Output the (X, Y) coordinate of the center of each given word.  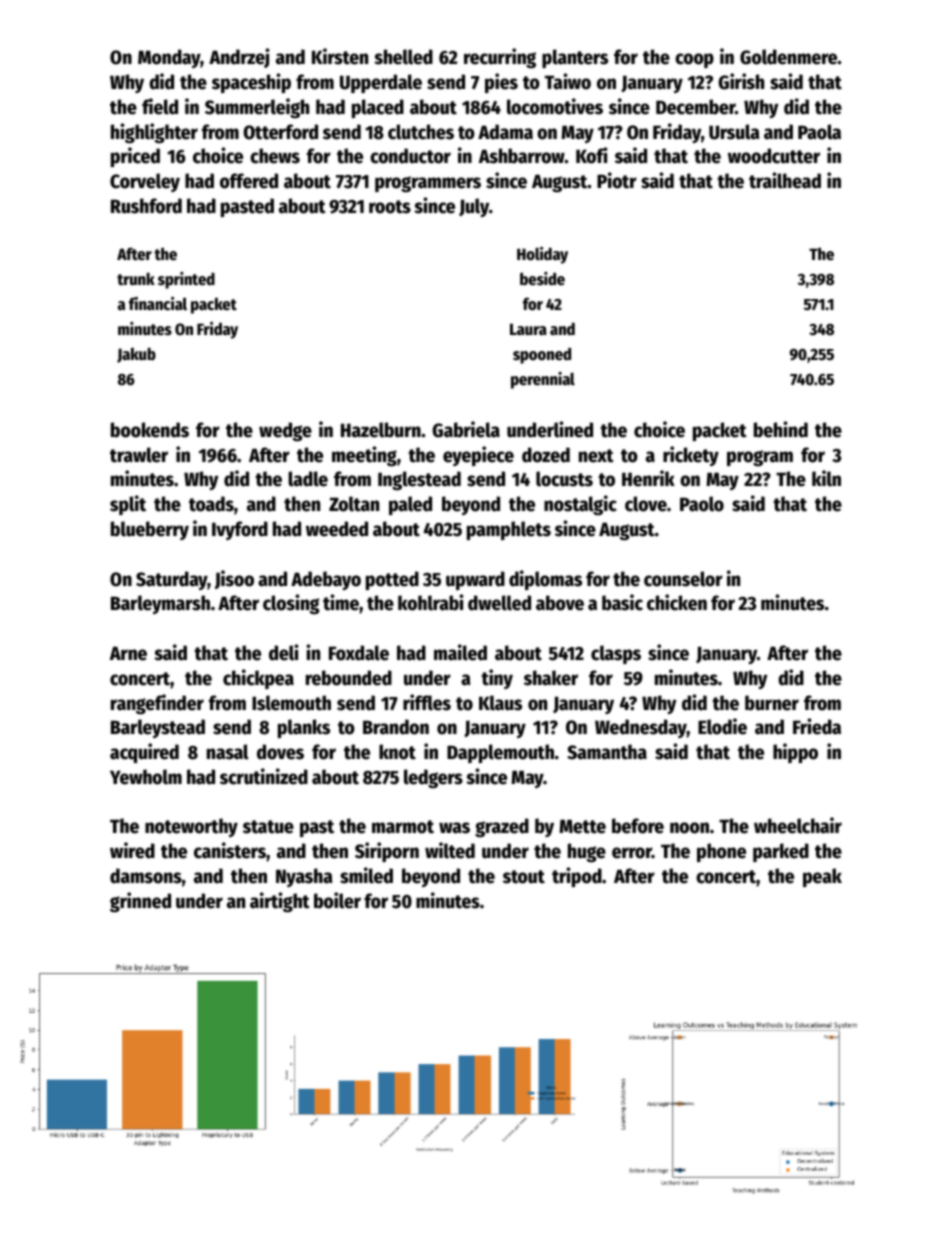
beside (542, 279)
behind (781, 429)
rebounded (349, 678)
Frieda (817, 726)
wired (132, 850)
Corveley (145, 182)
